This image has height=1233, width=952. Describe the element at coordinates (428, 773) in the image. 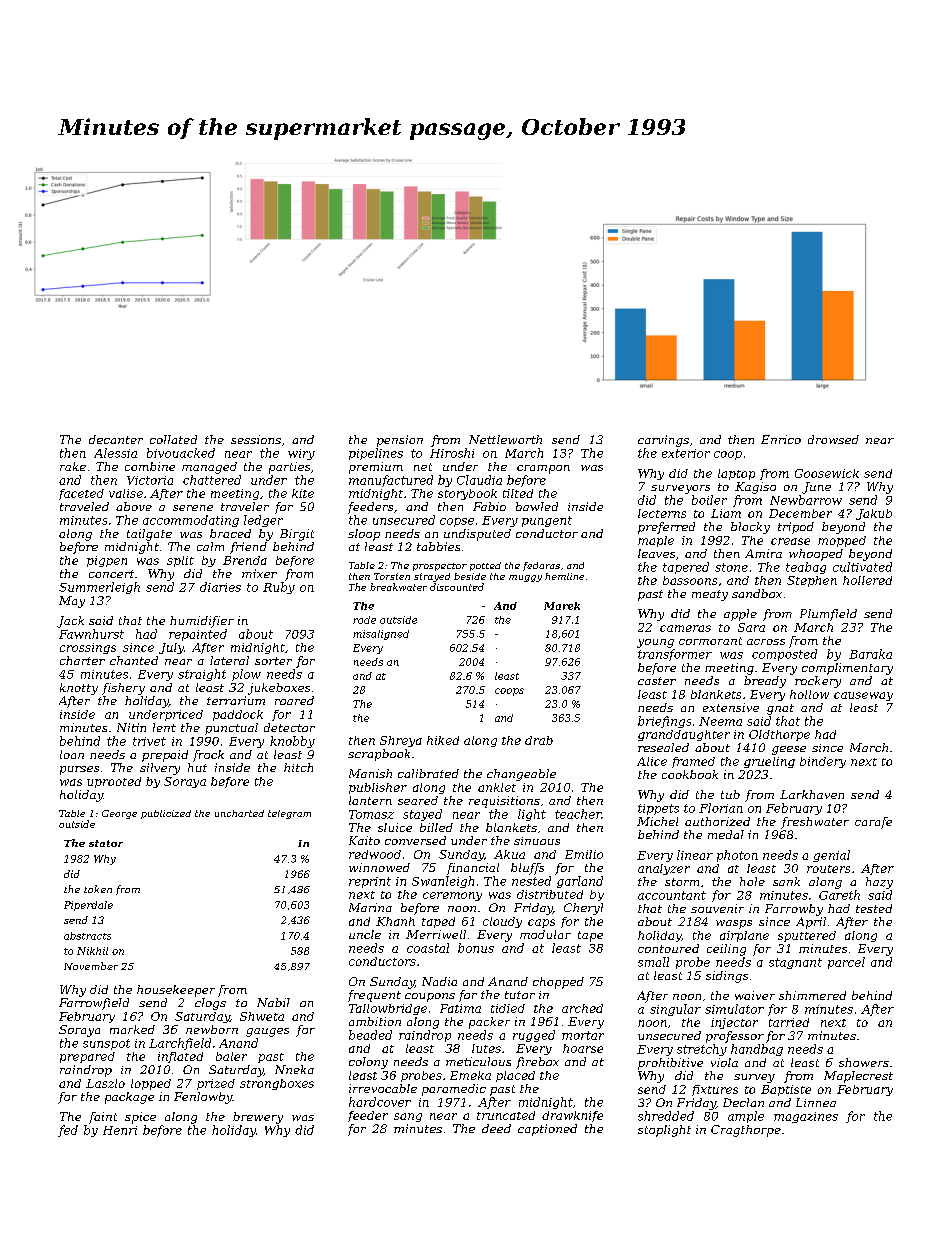

I see `calibrated` at that location.
